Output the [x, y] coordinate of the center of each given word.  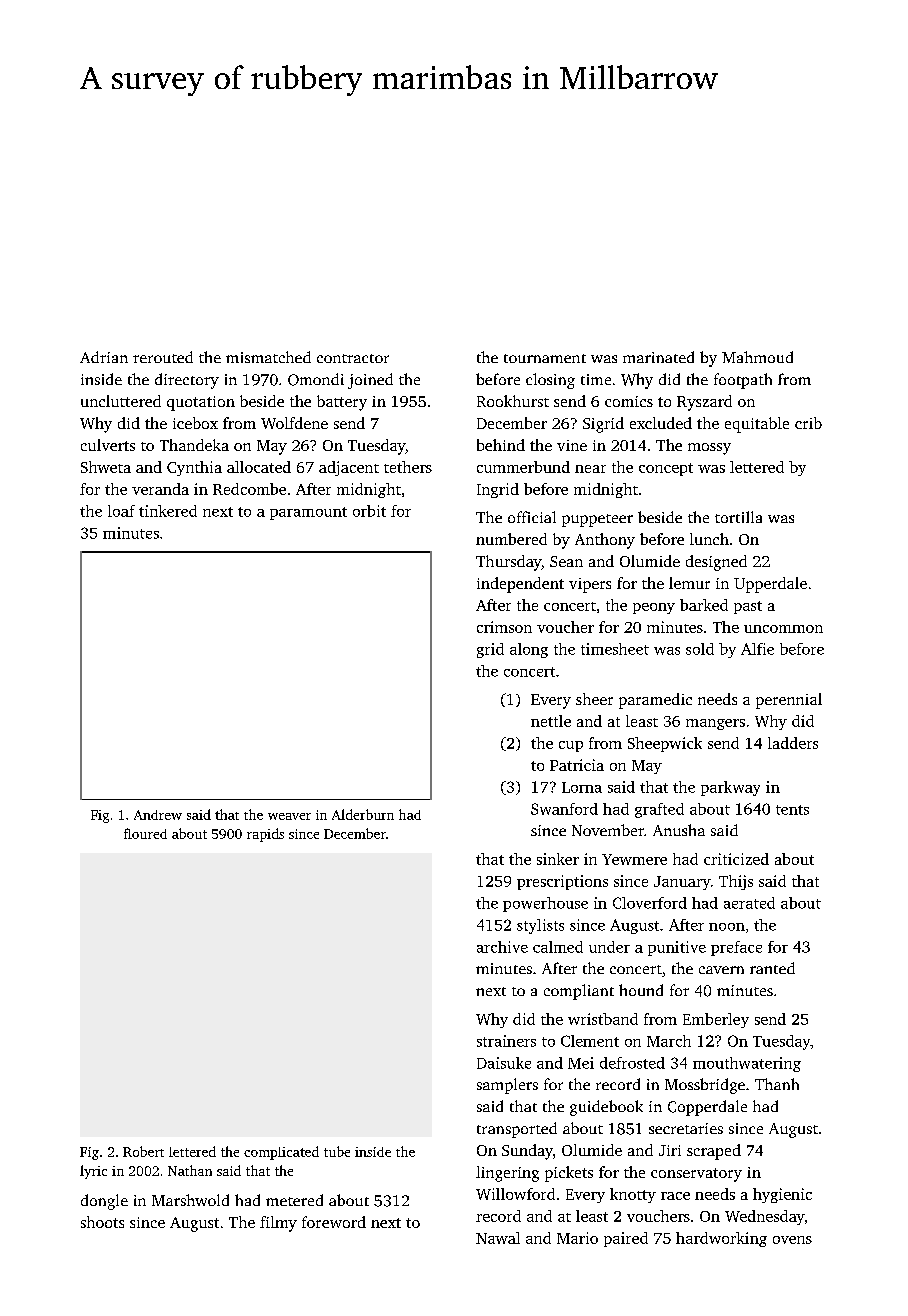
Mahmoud [757, 357]
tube [337, 1151]
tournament [545, 358]
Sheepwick [665, 744]
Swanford [564, 809]
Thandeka [194, 445]
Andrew [158, 815]
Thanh [777, 1084]
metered [294, 1200]
